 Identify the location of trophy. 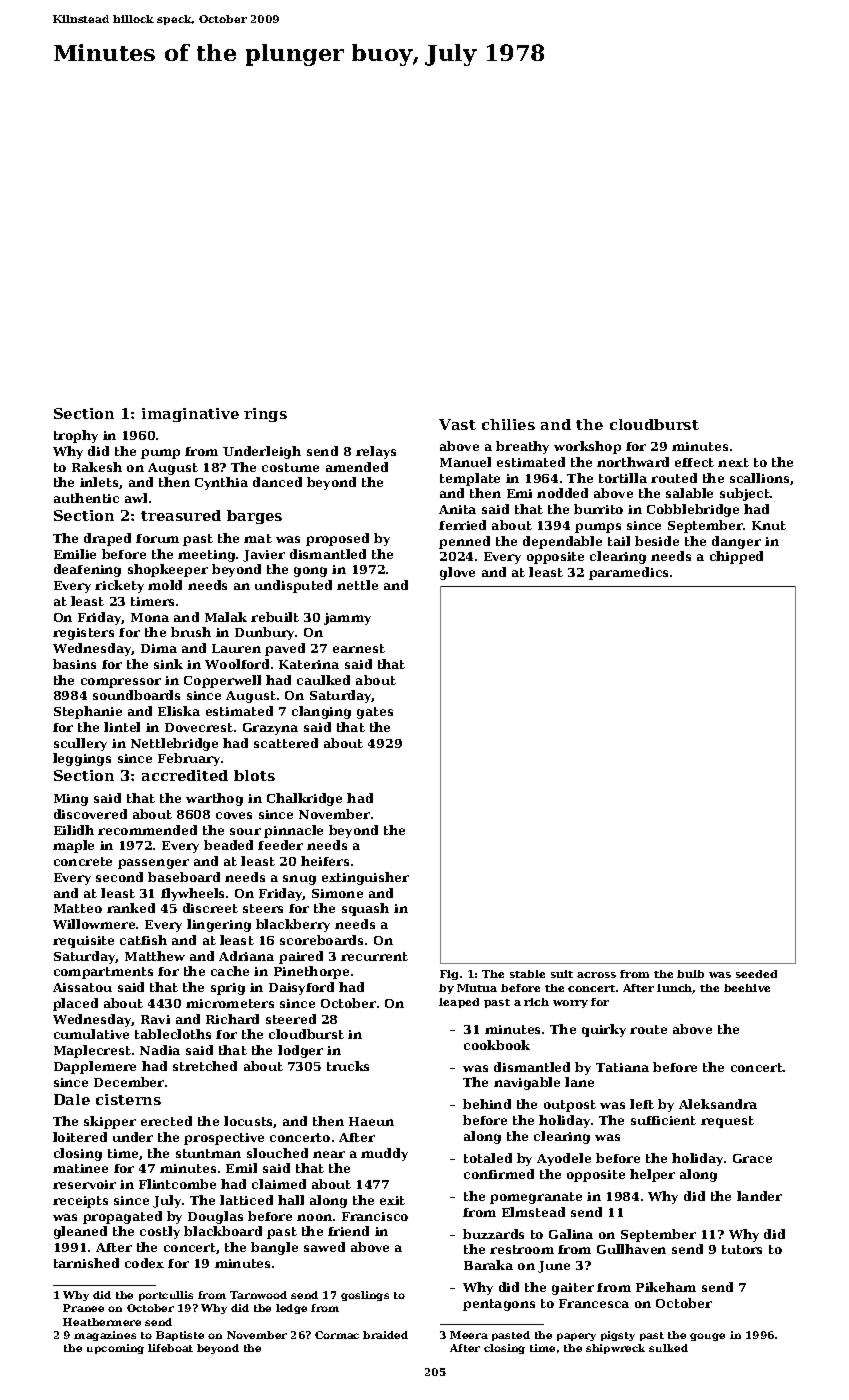
(76, 436).
